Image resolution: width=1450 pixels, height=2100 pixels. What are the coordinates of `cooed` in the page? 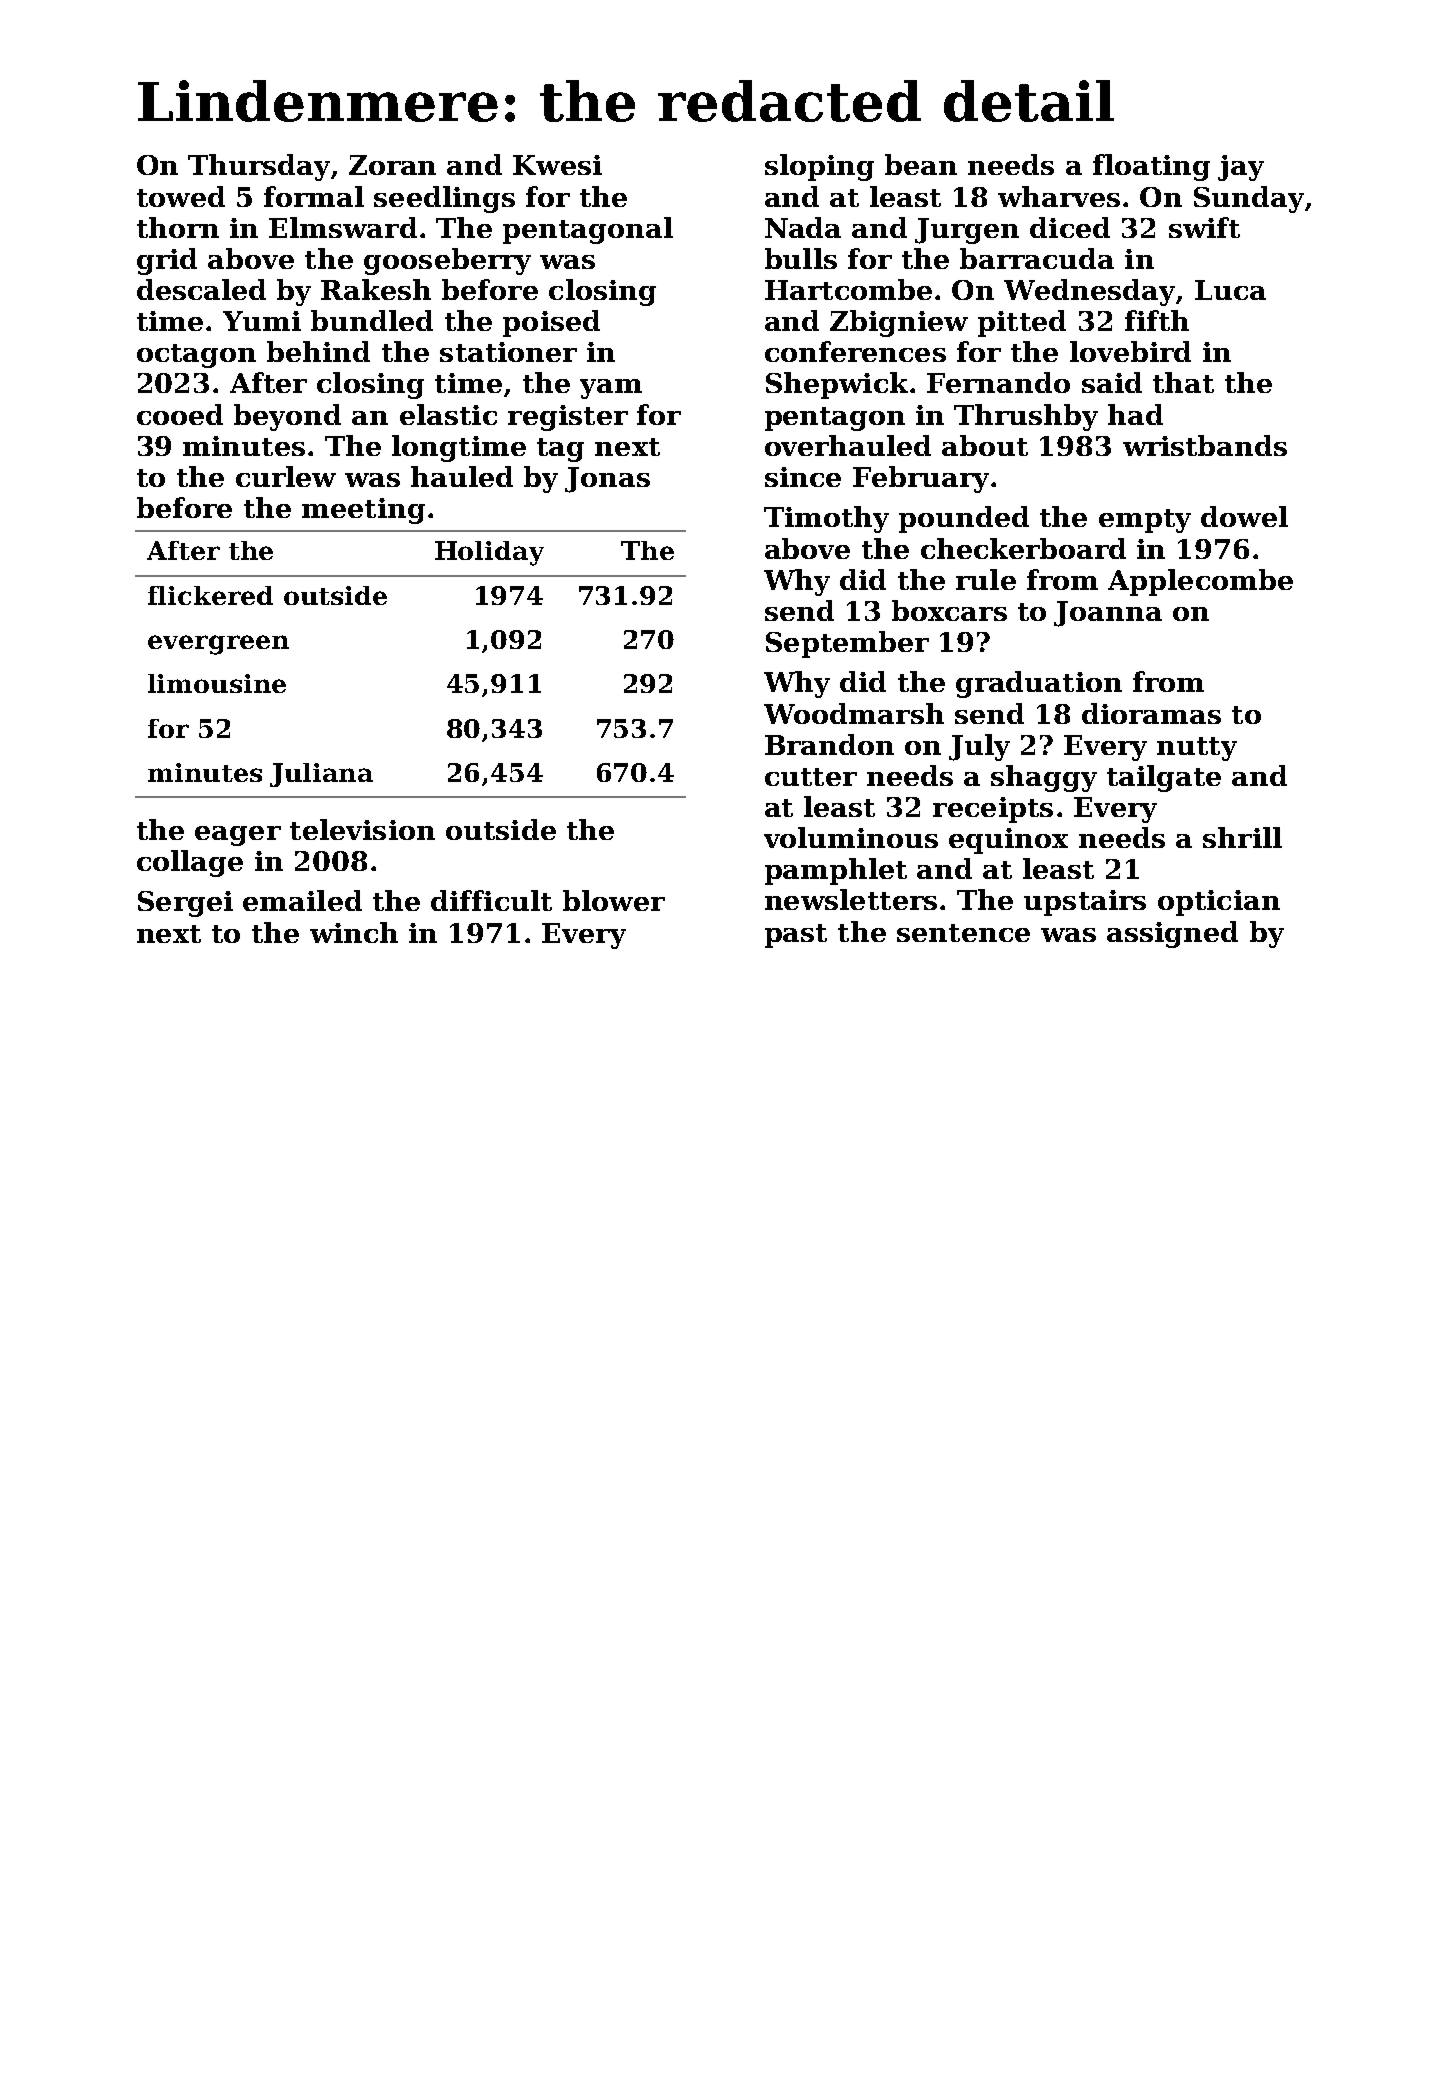 It's located at (180, 414).
